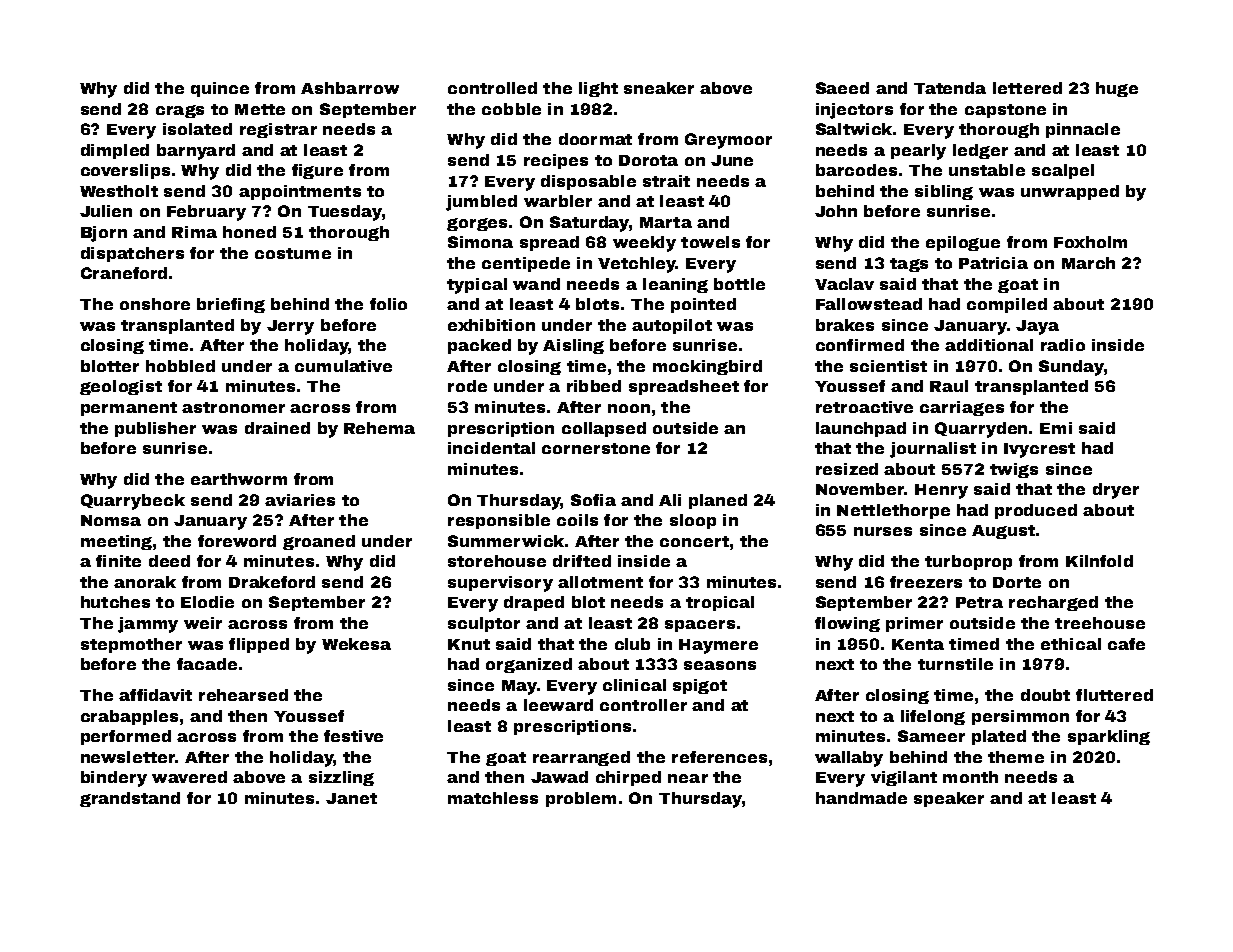  Describe the element at coordinates (1063, 171) in the screenshot. I see `scalpel` at that location.
